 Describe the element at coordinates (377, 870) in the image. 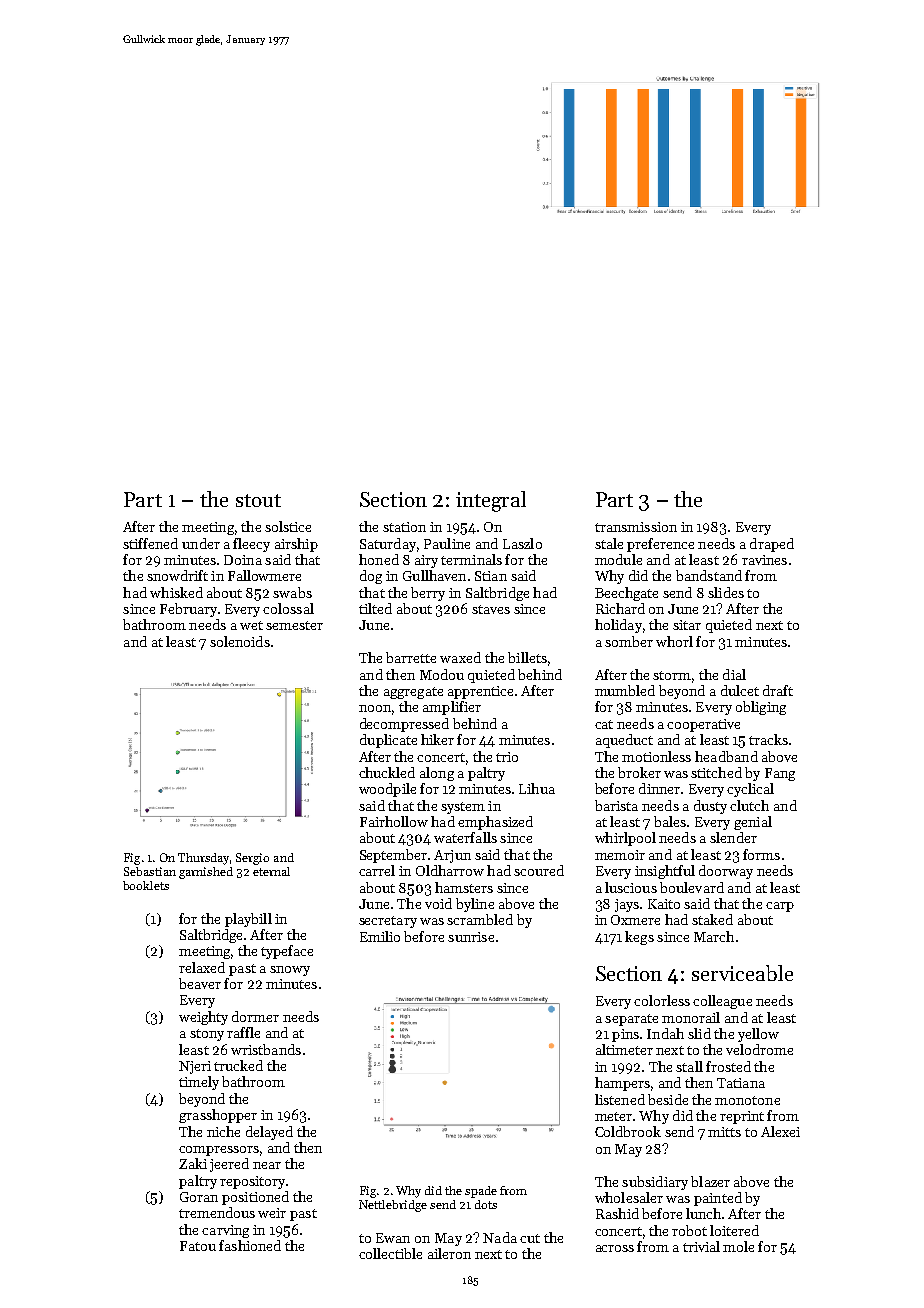

I see `carrel` at that location.
